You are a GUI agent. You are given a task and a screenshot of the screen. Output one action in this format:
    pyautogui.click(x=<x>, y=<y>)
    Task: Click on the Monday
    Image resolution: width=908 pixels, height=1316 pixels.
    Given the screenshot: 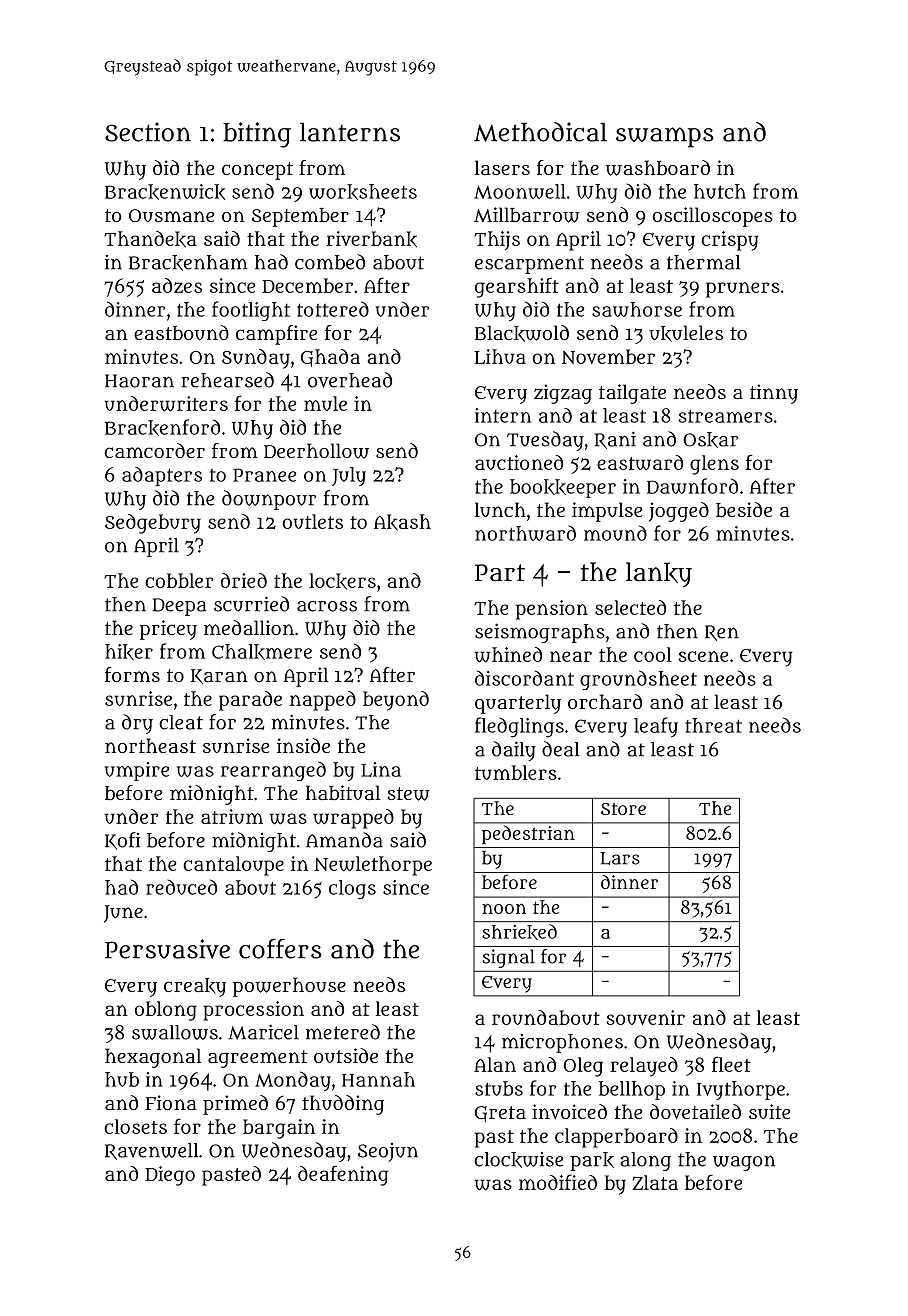 What is the action you would take?
    pyautogui.click(x=293, y=1081)
